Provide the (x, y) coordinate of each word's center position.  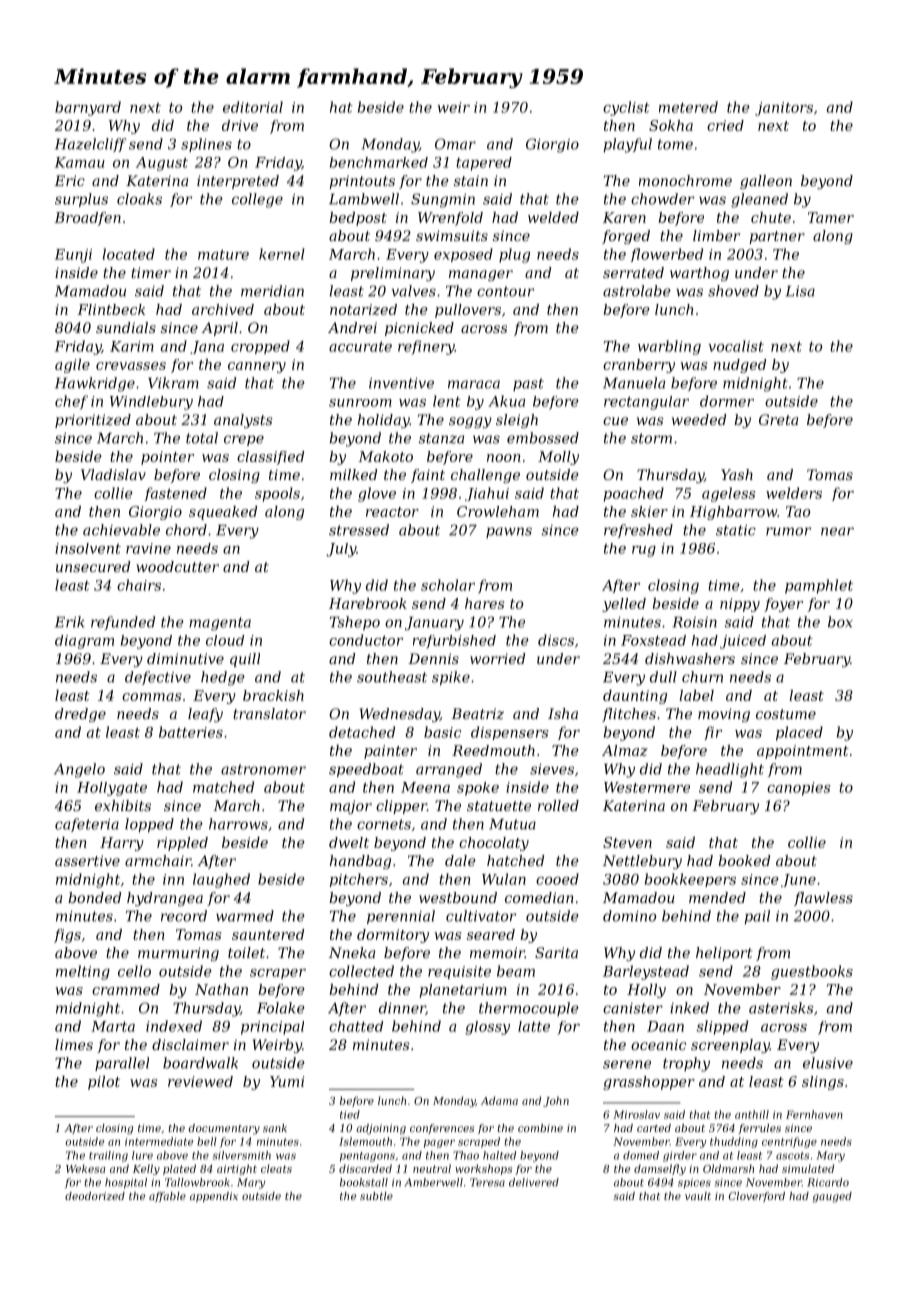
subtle (376, 1196)
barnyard (88, 108)
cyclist (626, 108)
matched (223, 787)
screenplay (730, 1046)
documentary (224, 1129)
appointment (803, 752)
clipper (401, 807)
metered (688, 107)
